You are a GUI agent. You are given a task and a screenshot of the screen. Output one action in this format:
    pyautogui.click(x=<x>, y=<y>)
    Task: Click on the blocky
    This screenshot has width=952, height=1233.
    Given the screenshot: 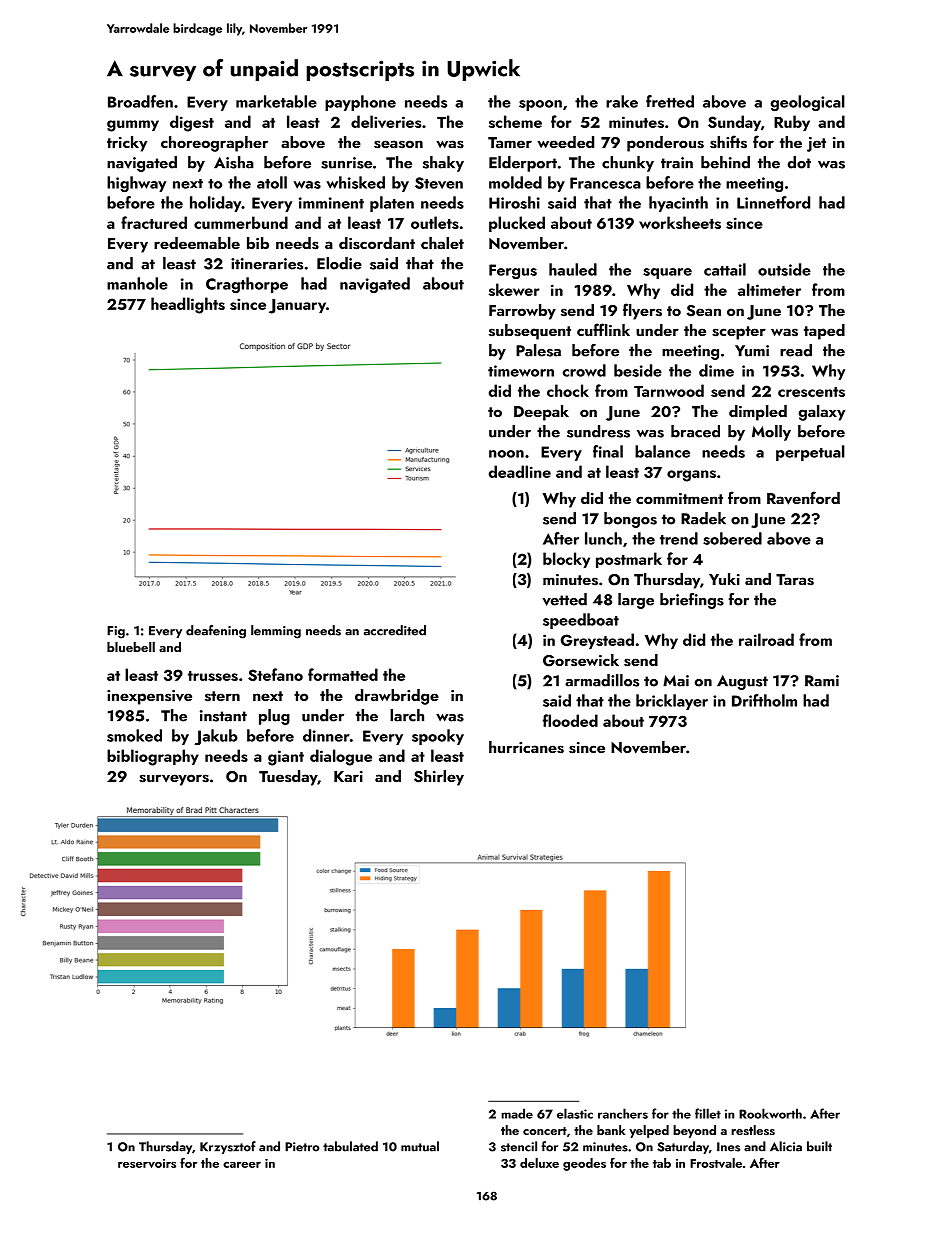 What is the action you would take?
    pyautogui.click(x=566, y=560)
